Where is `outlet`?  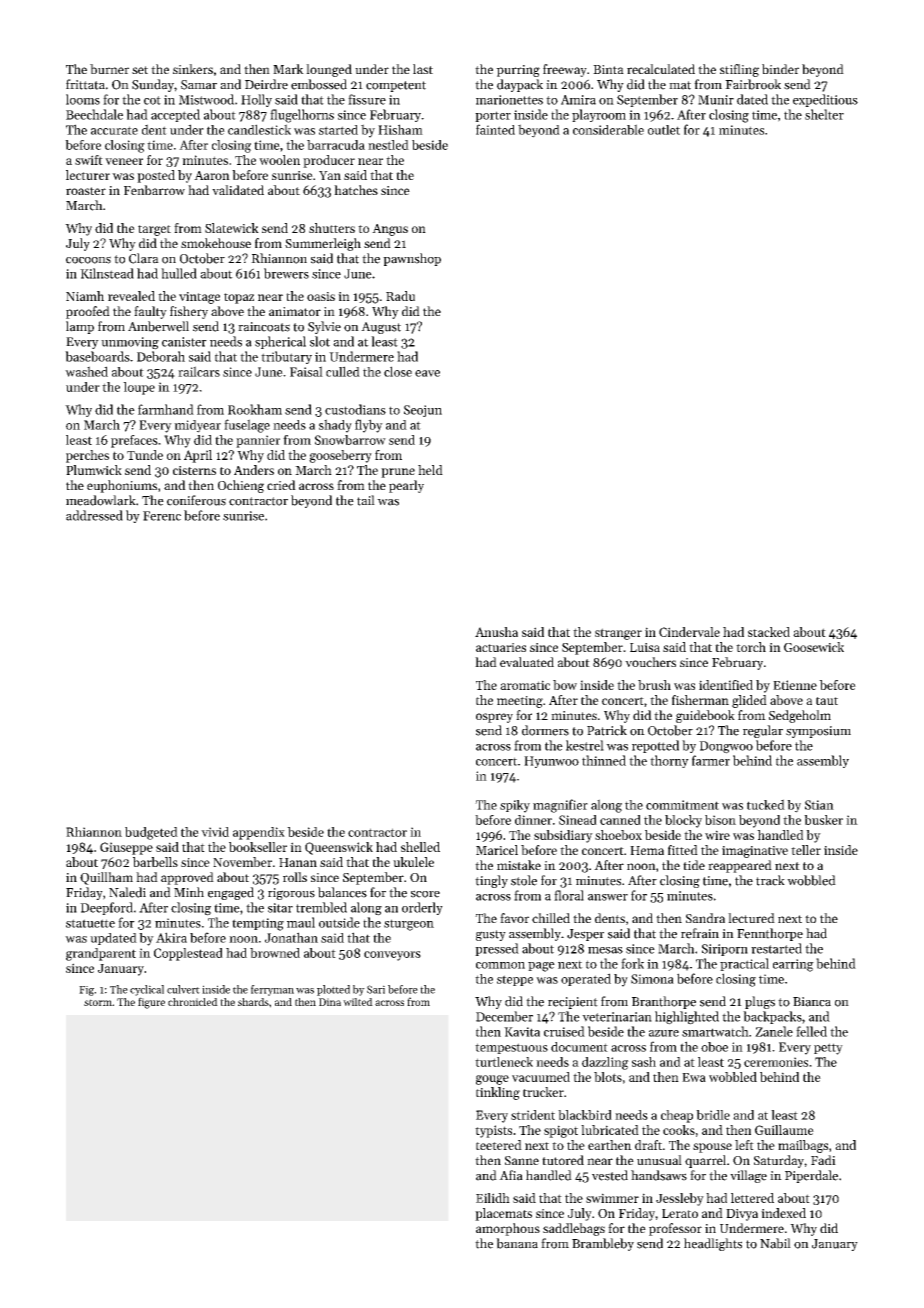 outlet is located at coordinates (664, 130).
